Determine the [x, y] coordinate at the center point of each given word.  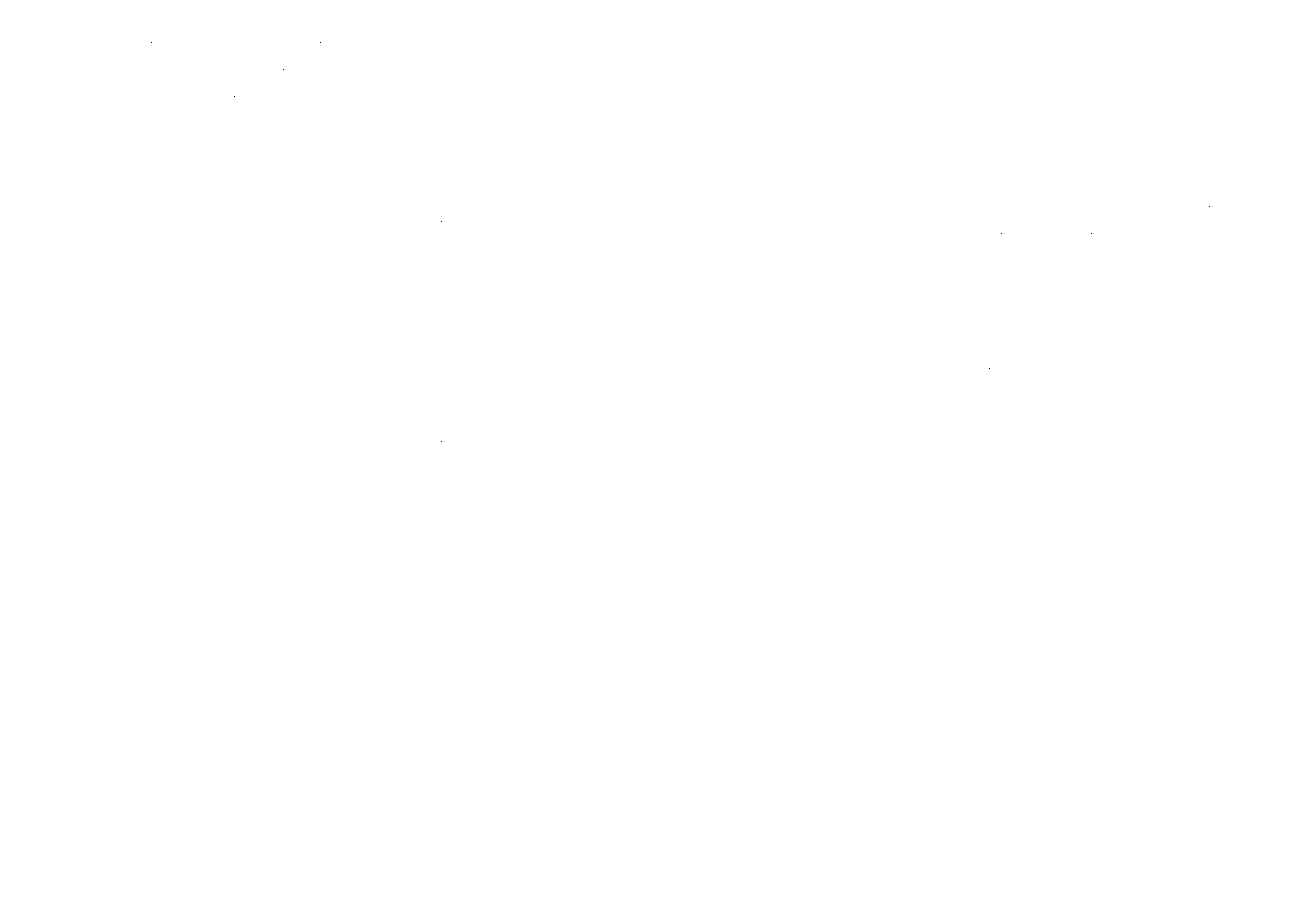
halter [607, 687]
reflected [488, 825]
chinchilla [109, 108]
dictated [1204, 101]
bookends [491, 344]
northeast [340, 603]
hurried [484, 330]
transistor [653, 40]
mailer [1050, 380]
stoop [693, 838]
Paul [1013, 743]
